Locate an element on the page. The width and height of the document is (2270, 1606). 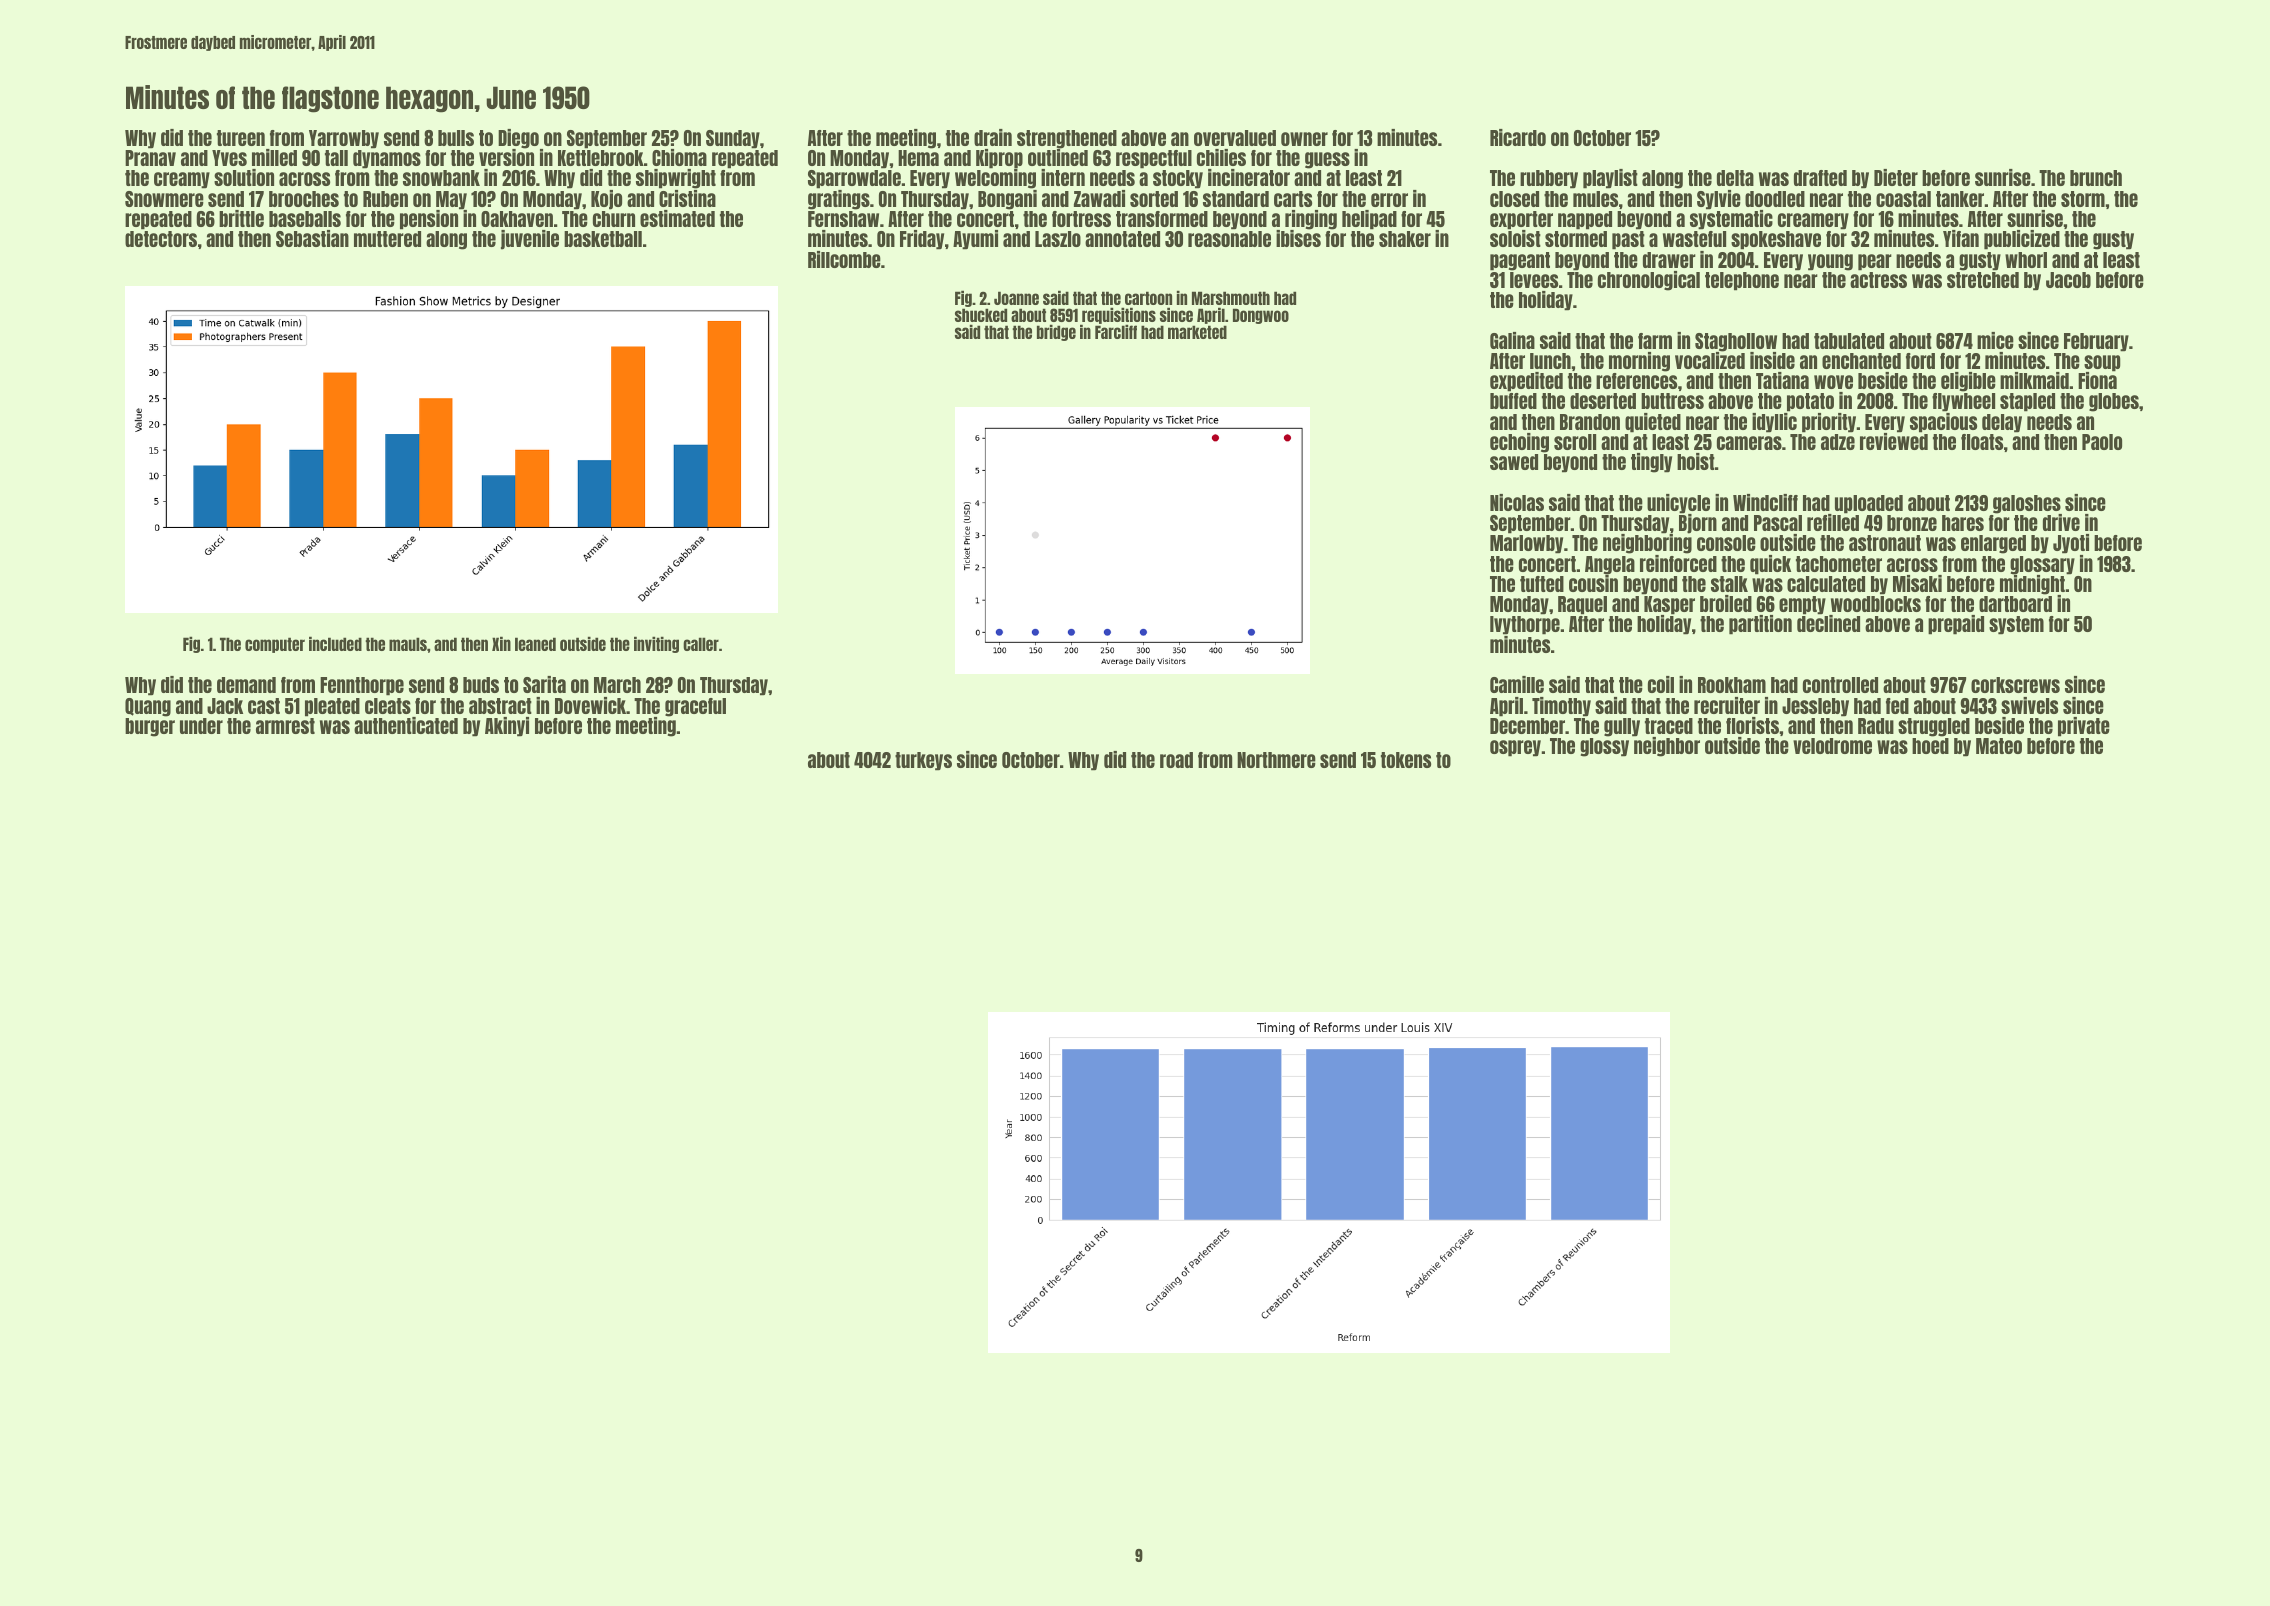
muttered is located at coordinates (387, 239).
